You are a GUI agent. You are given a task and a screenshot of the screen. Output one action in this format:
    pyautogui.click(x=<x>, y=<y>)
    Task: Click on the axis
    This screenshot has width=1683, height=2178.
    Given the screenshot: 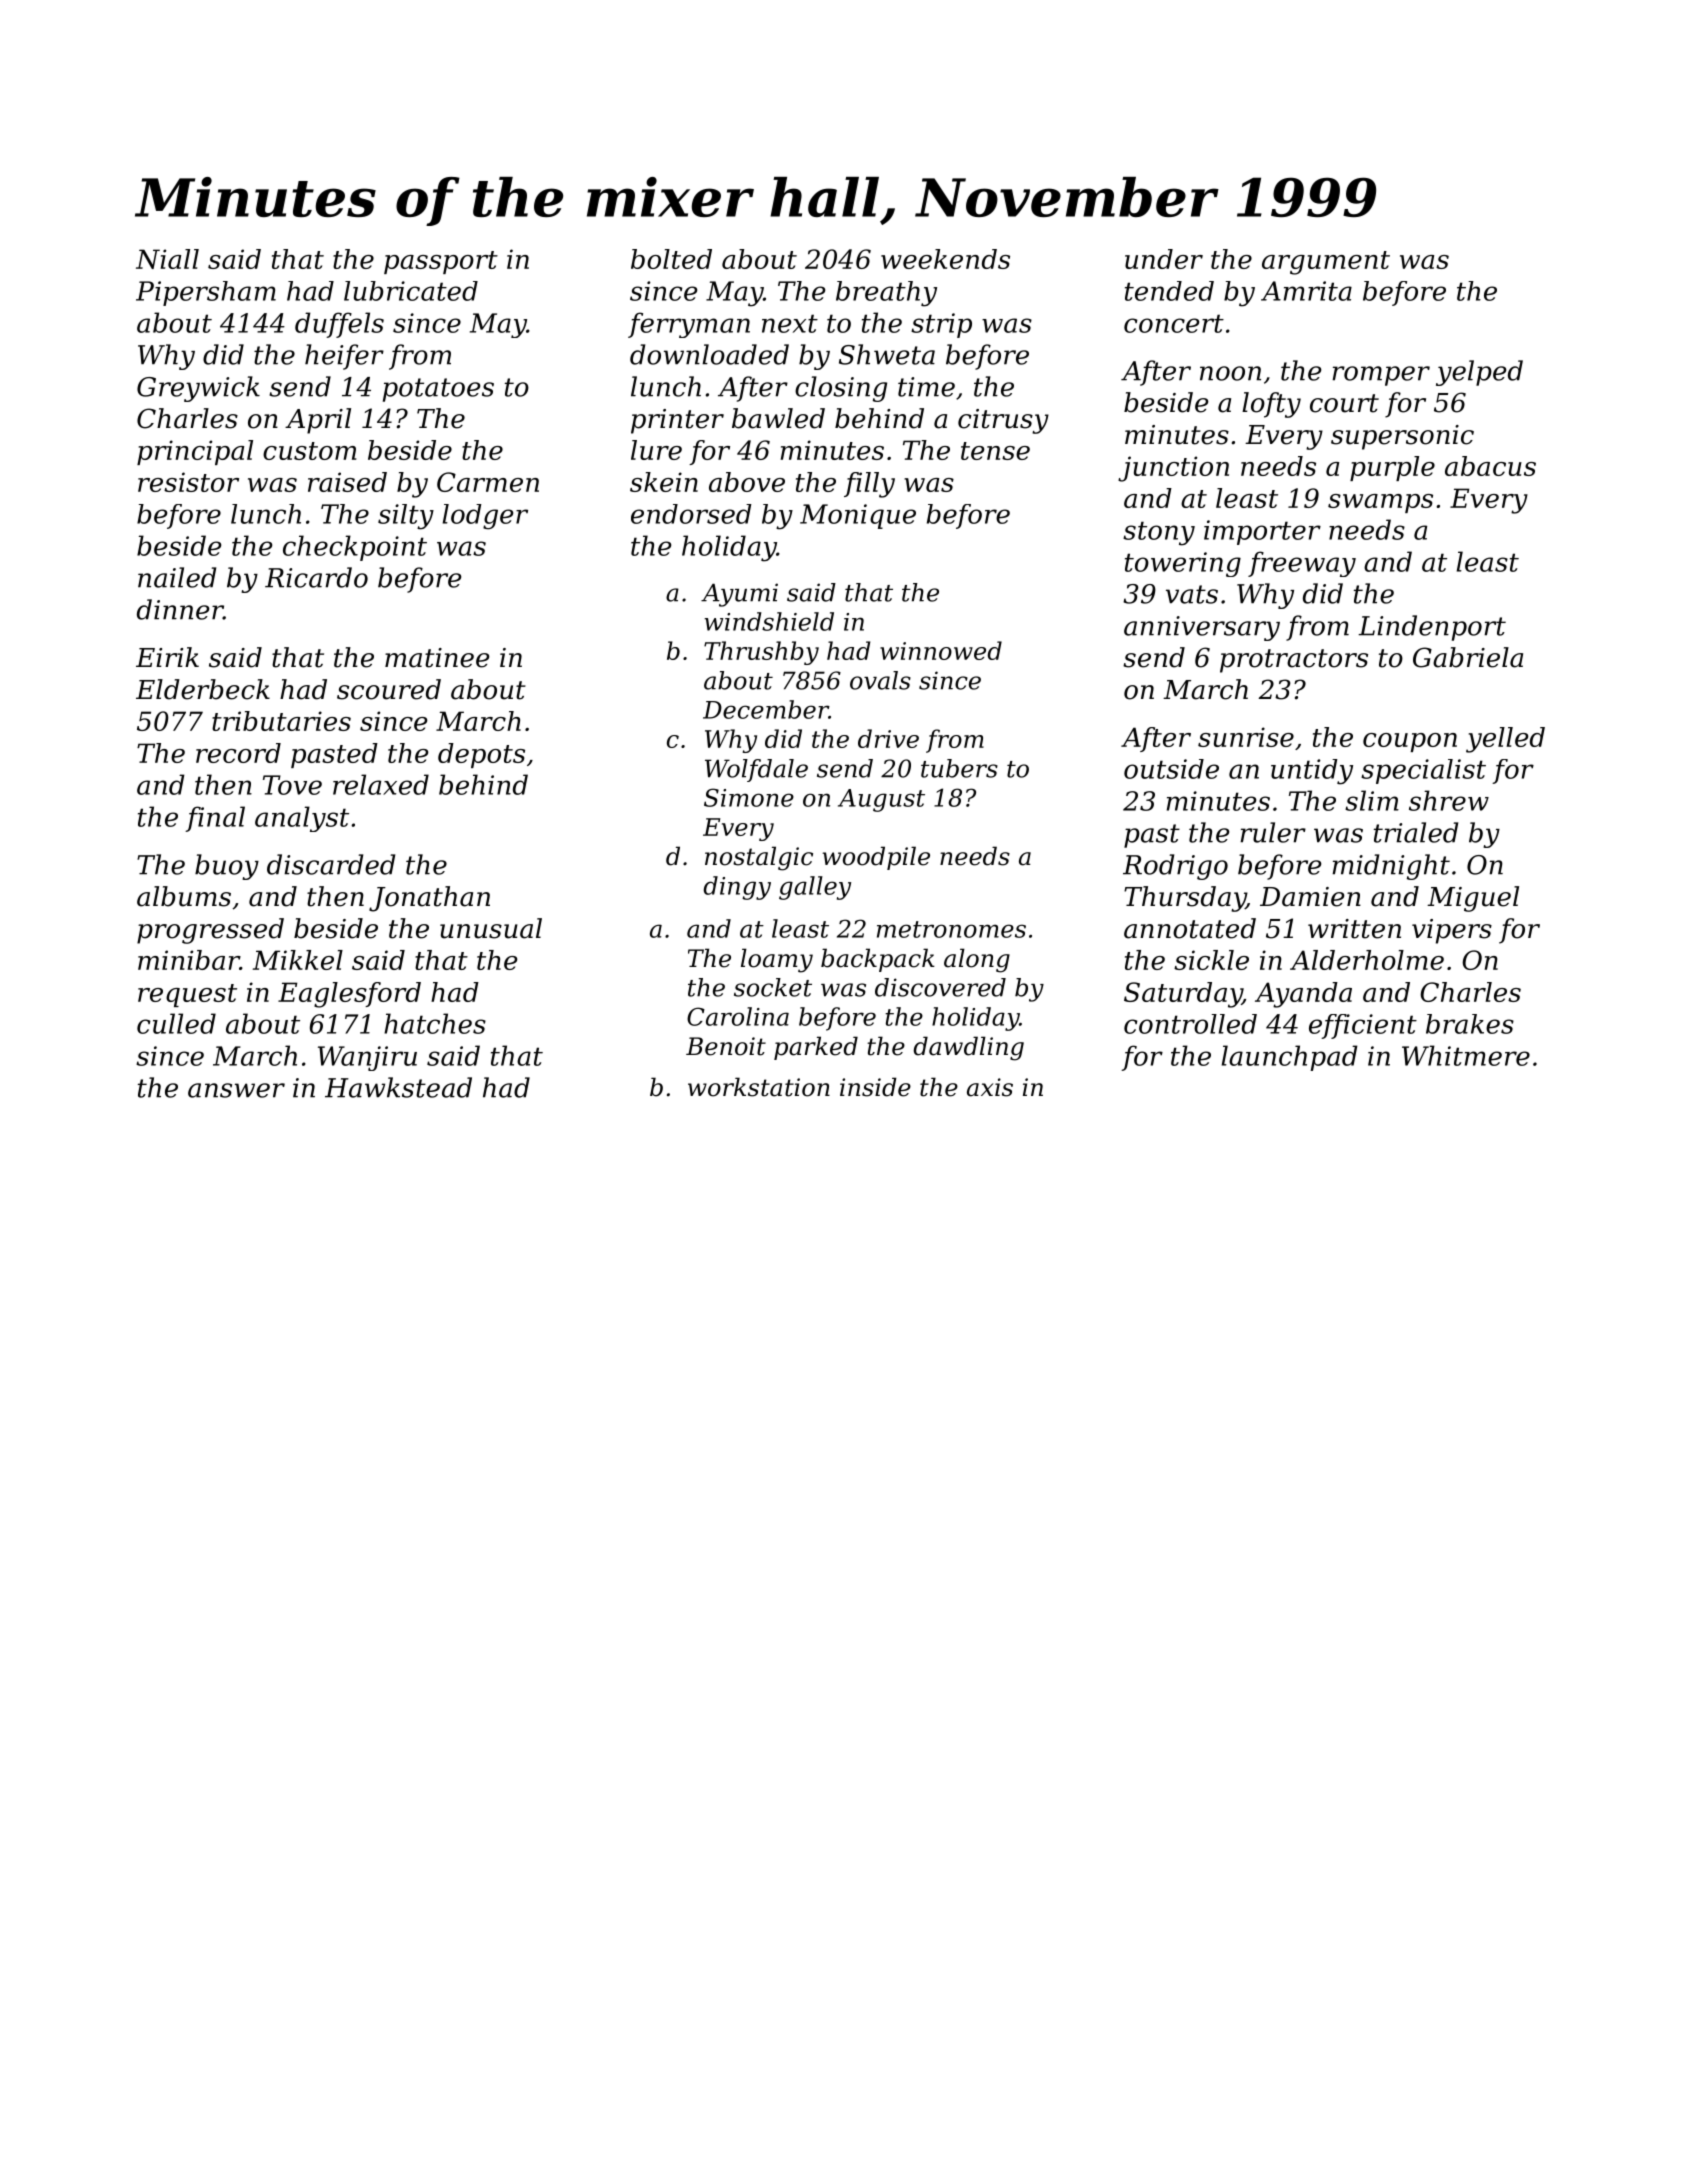 What is the action you would take?
    pyautogui.click(x=990, y=1087)
